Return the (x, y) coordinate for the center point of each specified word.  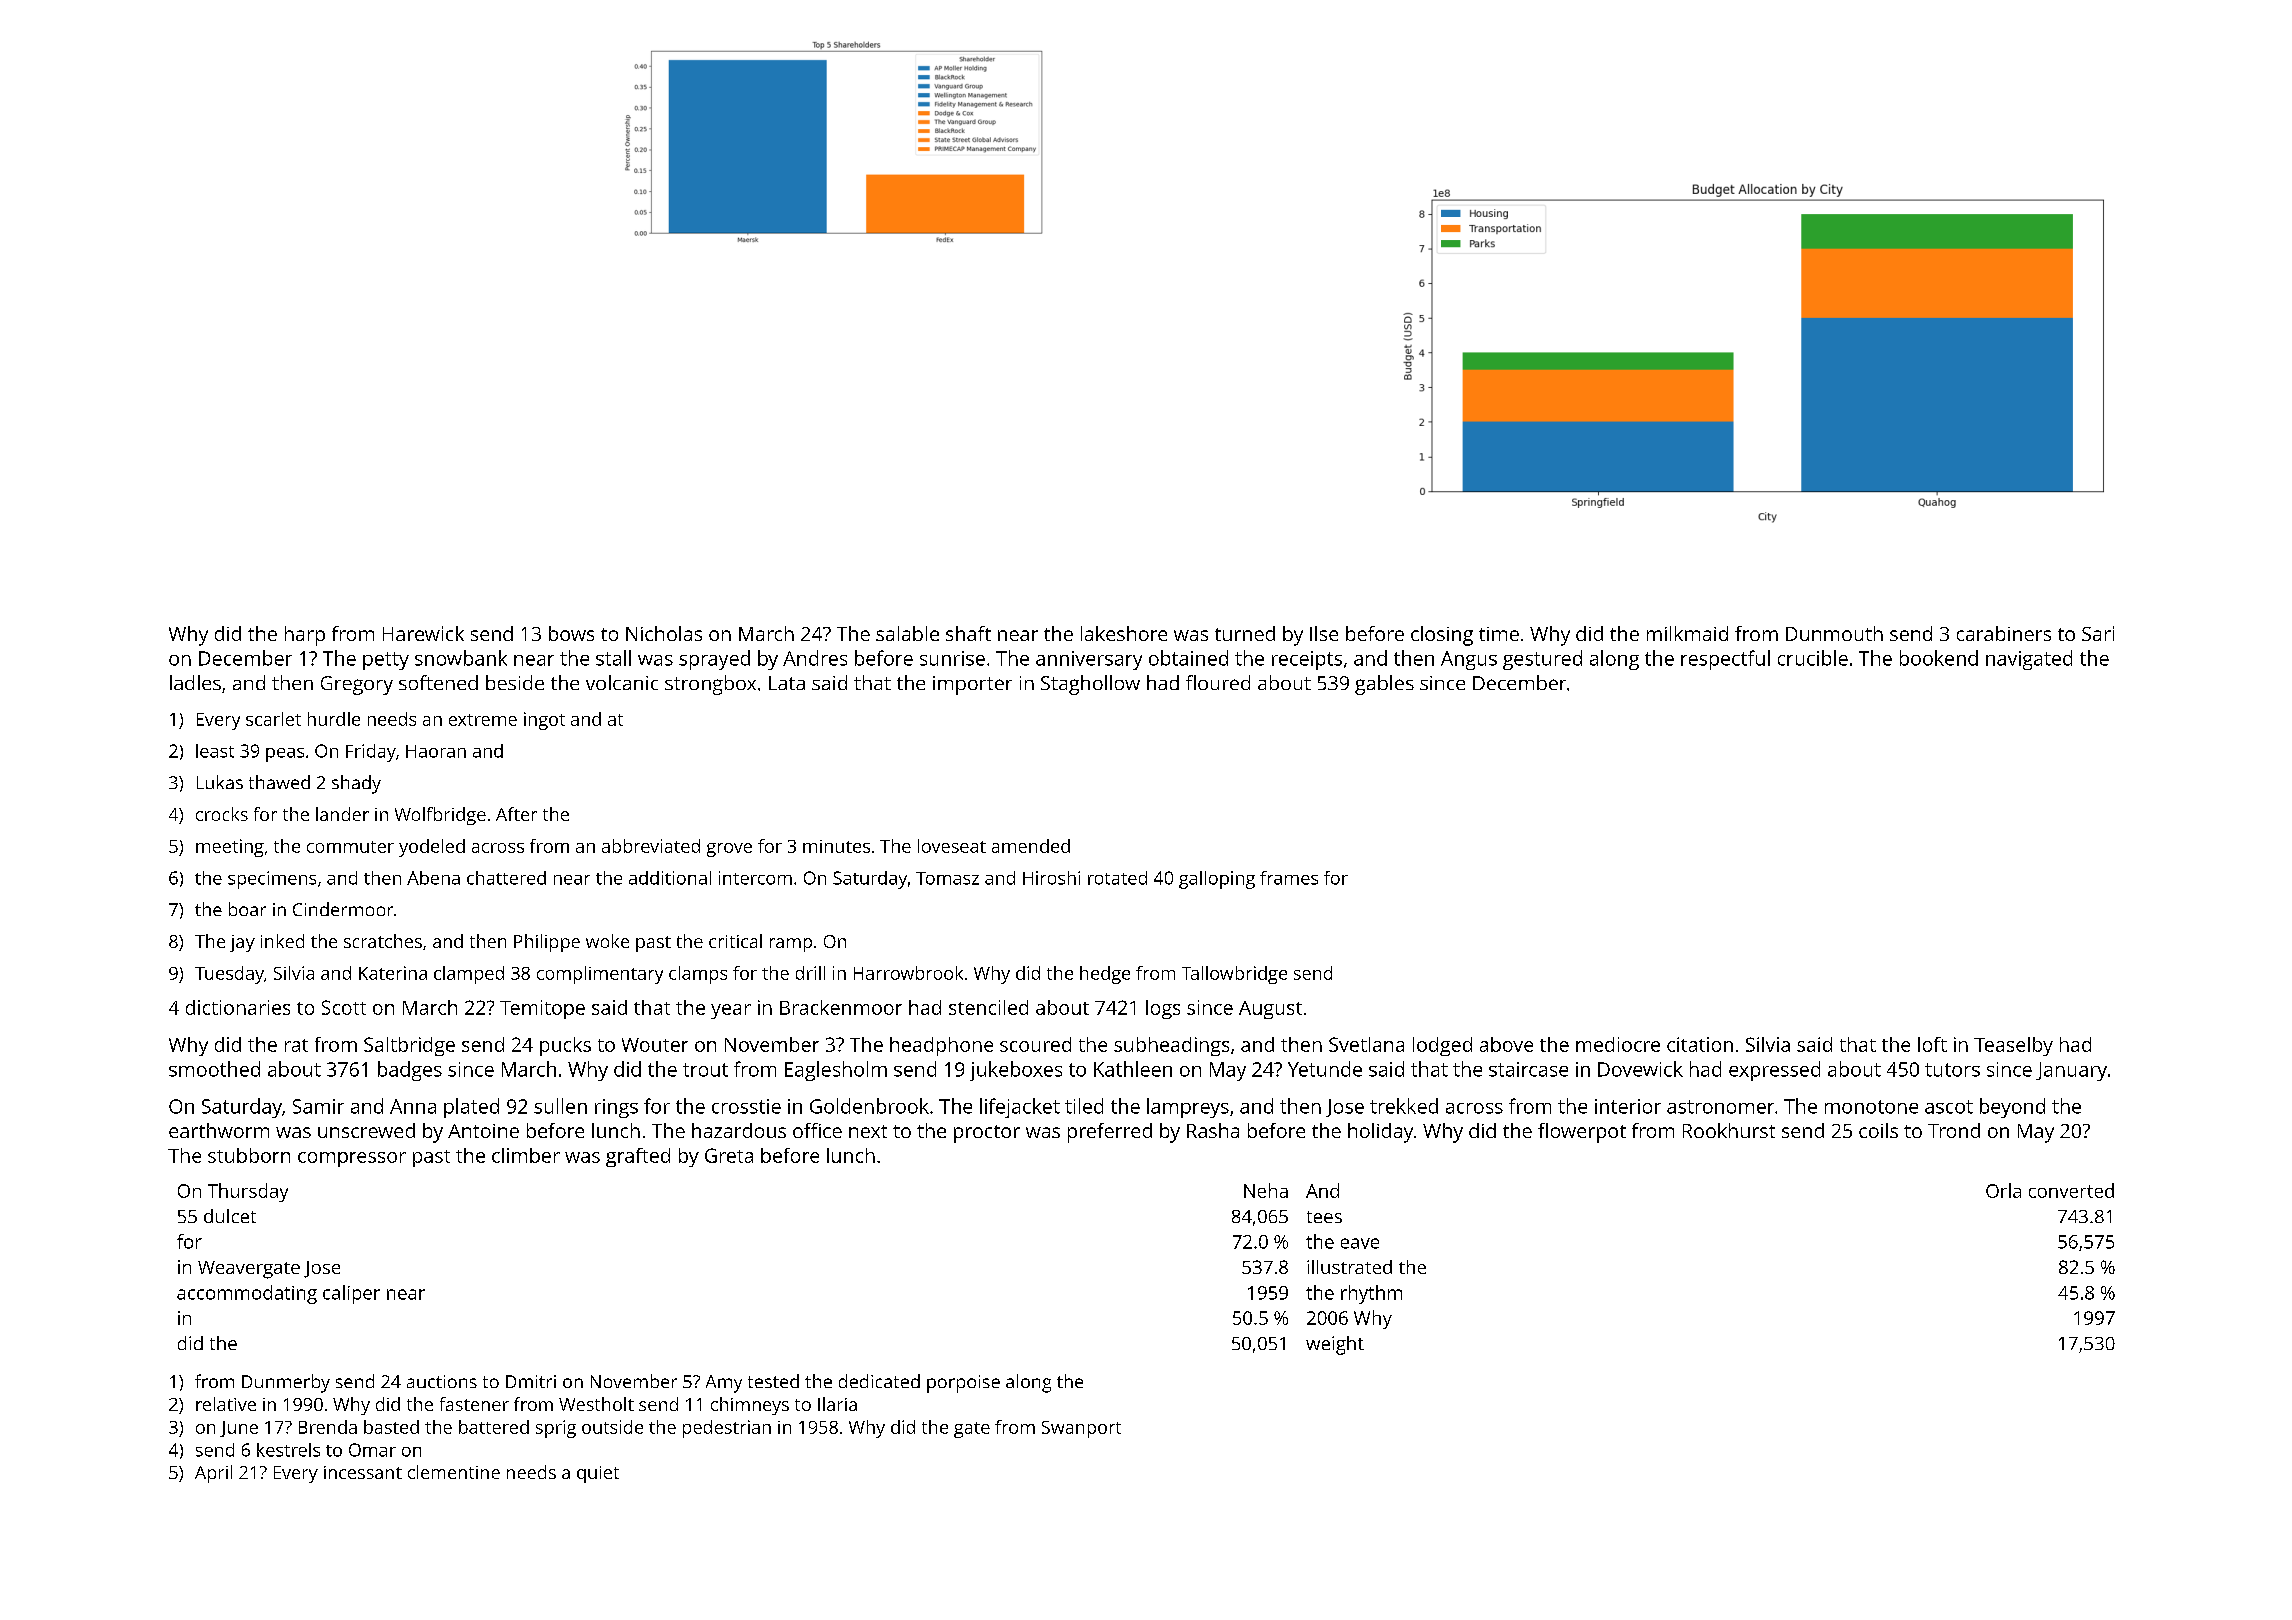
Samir (318, 1106)
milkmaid (1687, 633)
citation (1700, 1044)
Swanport (1081, 1429)
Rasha (1213, 1130)
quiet (598, 1474)
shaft (968, 633)
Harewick (423, 633)
